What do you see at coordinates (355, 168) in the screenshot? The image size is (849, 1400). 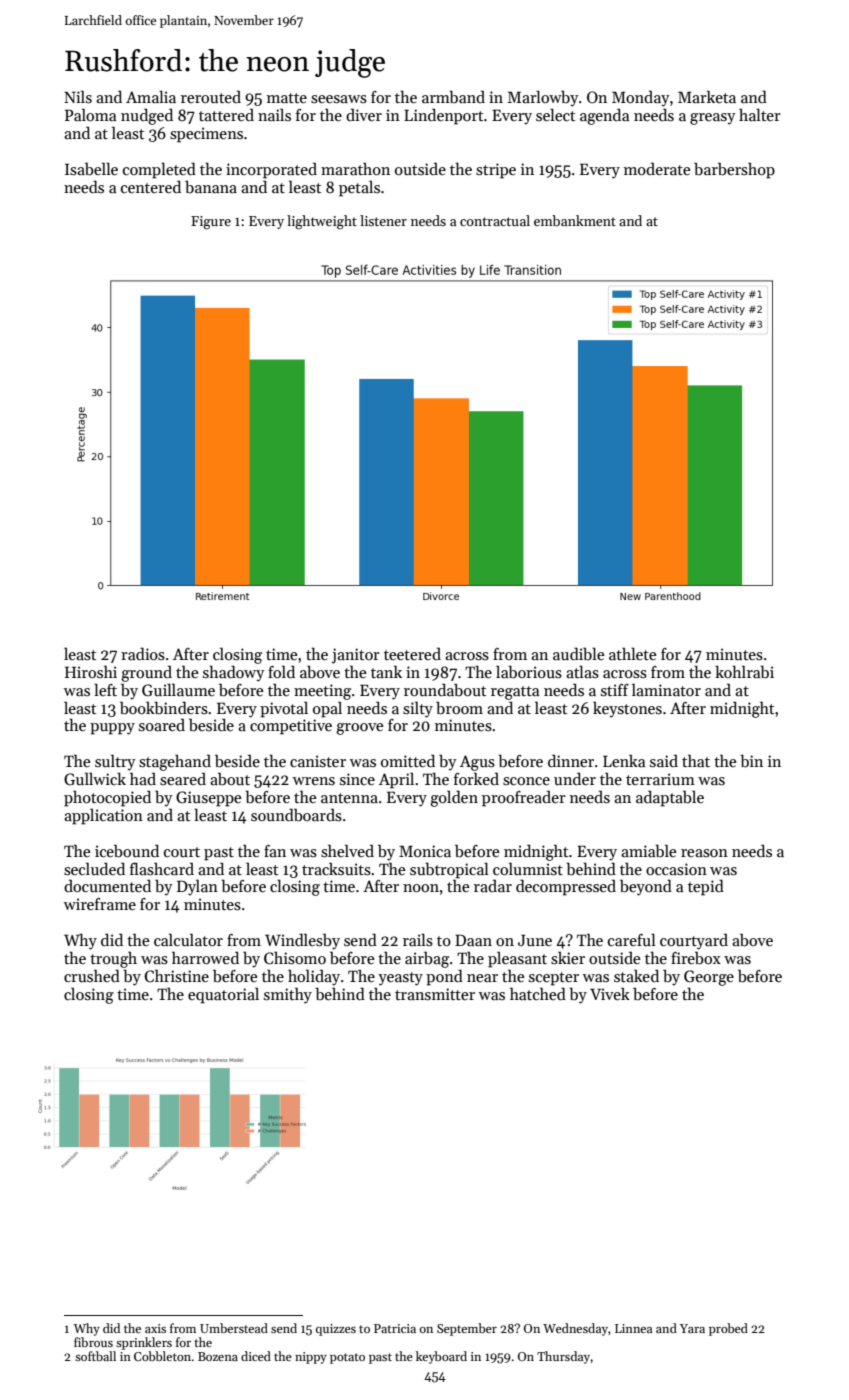 I see `marathon` at bounding box center [355, 168].
